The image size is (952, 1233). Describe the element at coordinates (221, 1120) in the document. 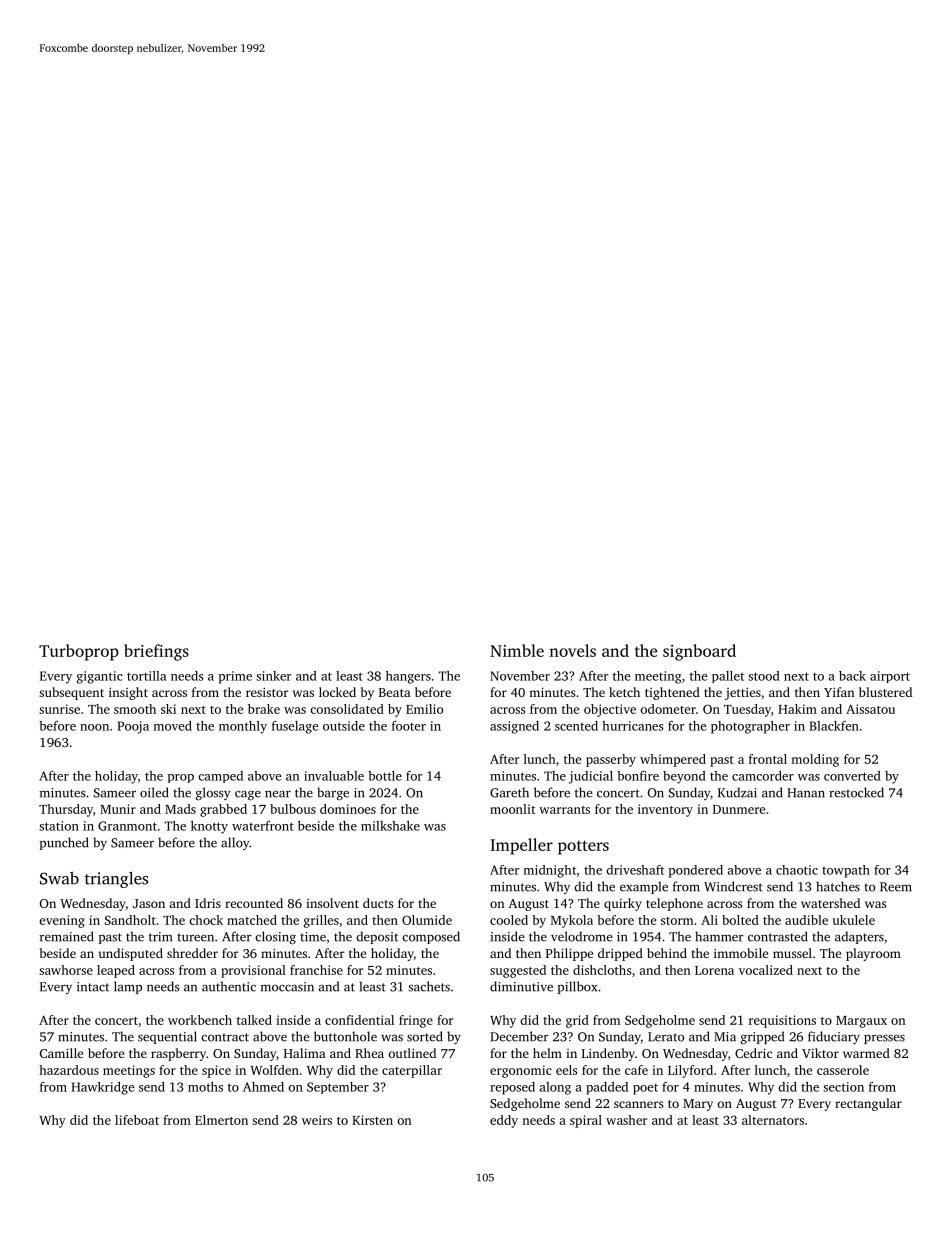

I see `Elmerton` at that location.
